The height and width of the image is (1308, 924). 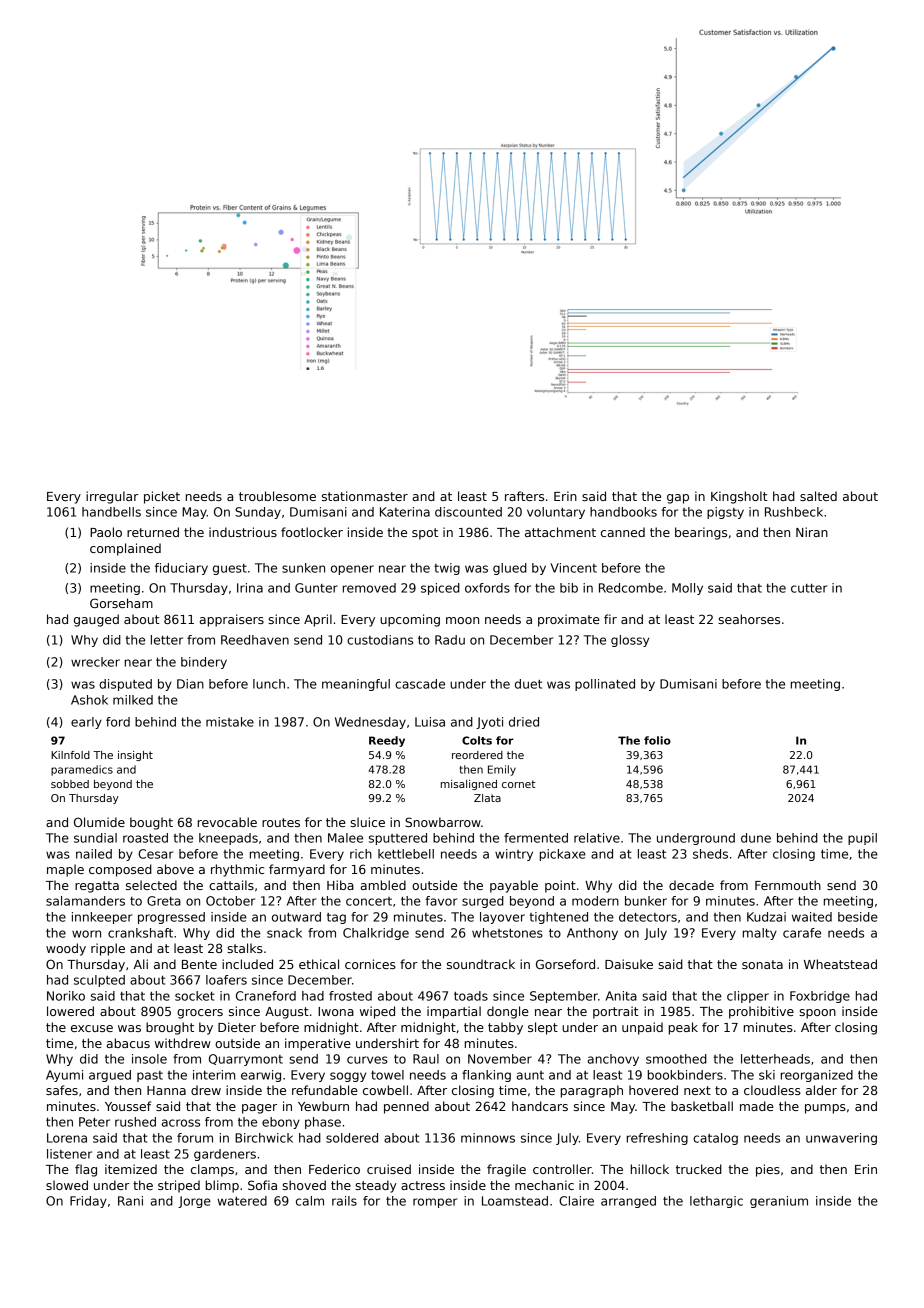 I want to click on meaningful, so click(x=356, y=685).
